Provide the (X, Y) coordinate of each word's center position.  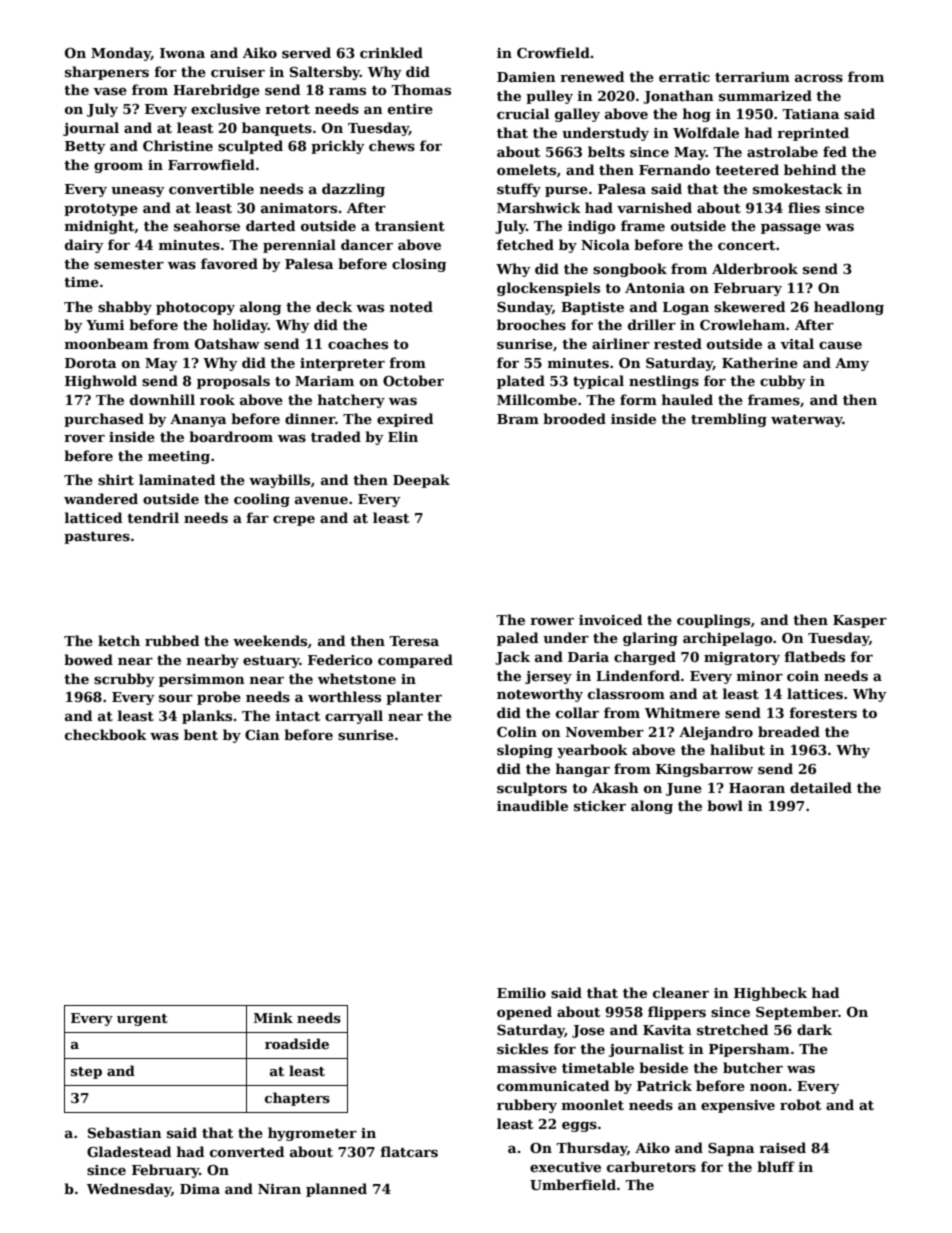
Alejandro (716, 733)
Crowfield (553, 52)
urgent (142, 1020)
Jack (512, 658)
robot (800, 1104)
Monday (121, 54)
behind (810, 169)
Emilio (521, 992)
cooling (262, 500)
